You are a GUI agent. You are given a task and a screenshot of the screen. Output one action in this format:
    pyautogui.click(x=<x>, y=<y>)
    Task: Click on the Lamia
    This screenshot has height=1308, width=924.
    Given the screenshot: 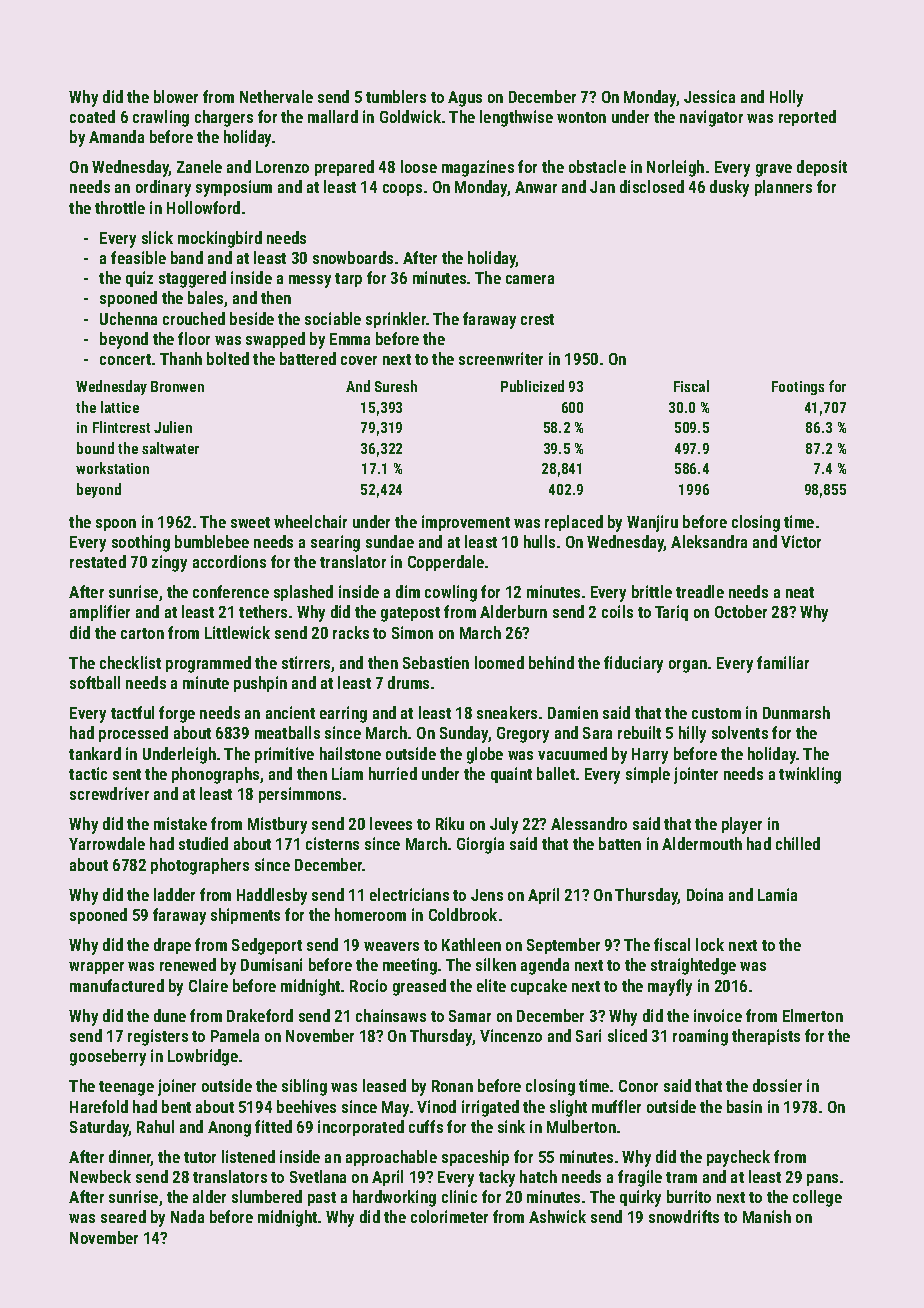 What is the action you would take?
    pyautogui.click(x=777, y=894)
